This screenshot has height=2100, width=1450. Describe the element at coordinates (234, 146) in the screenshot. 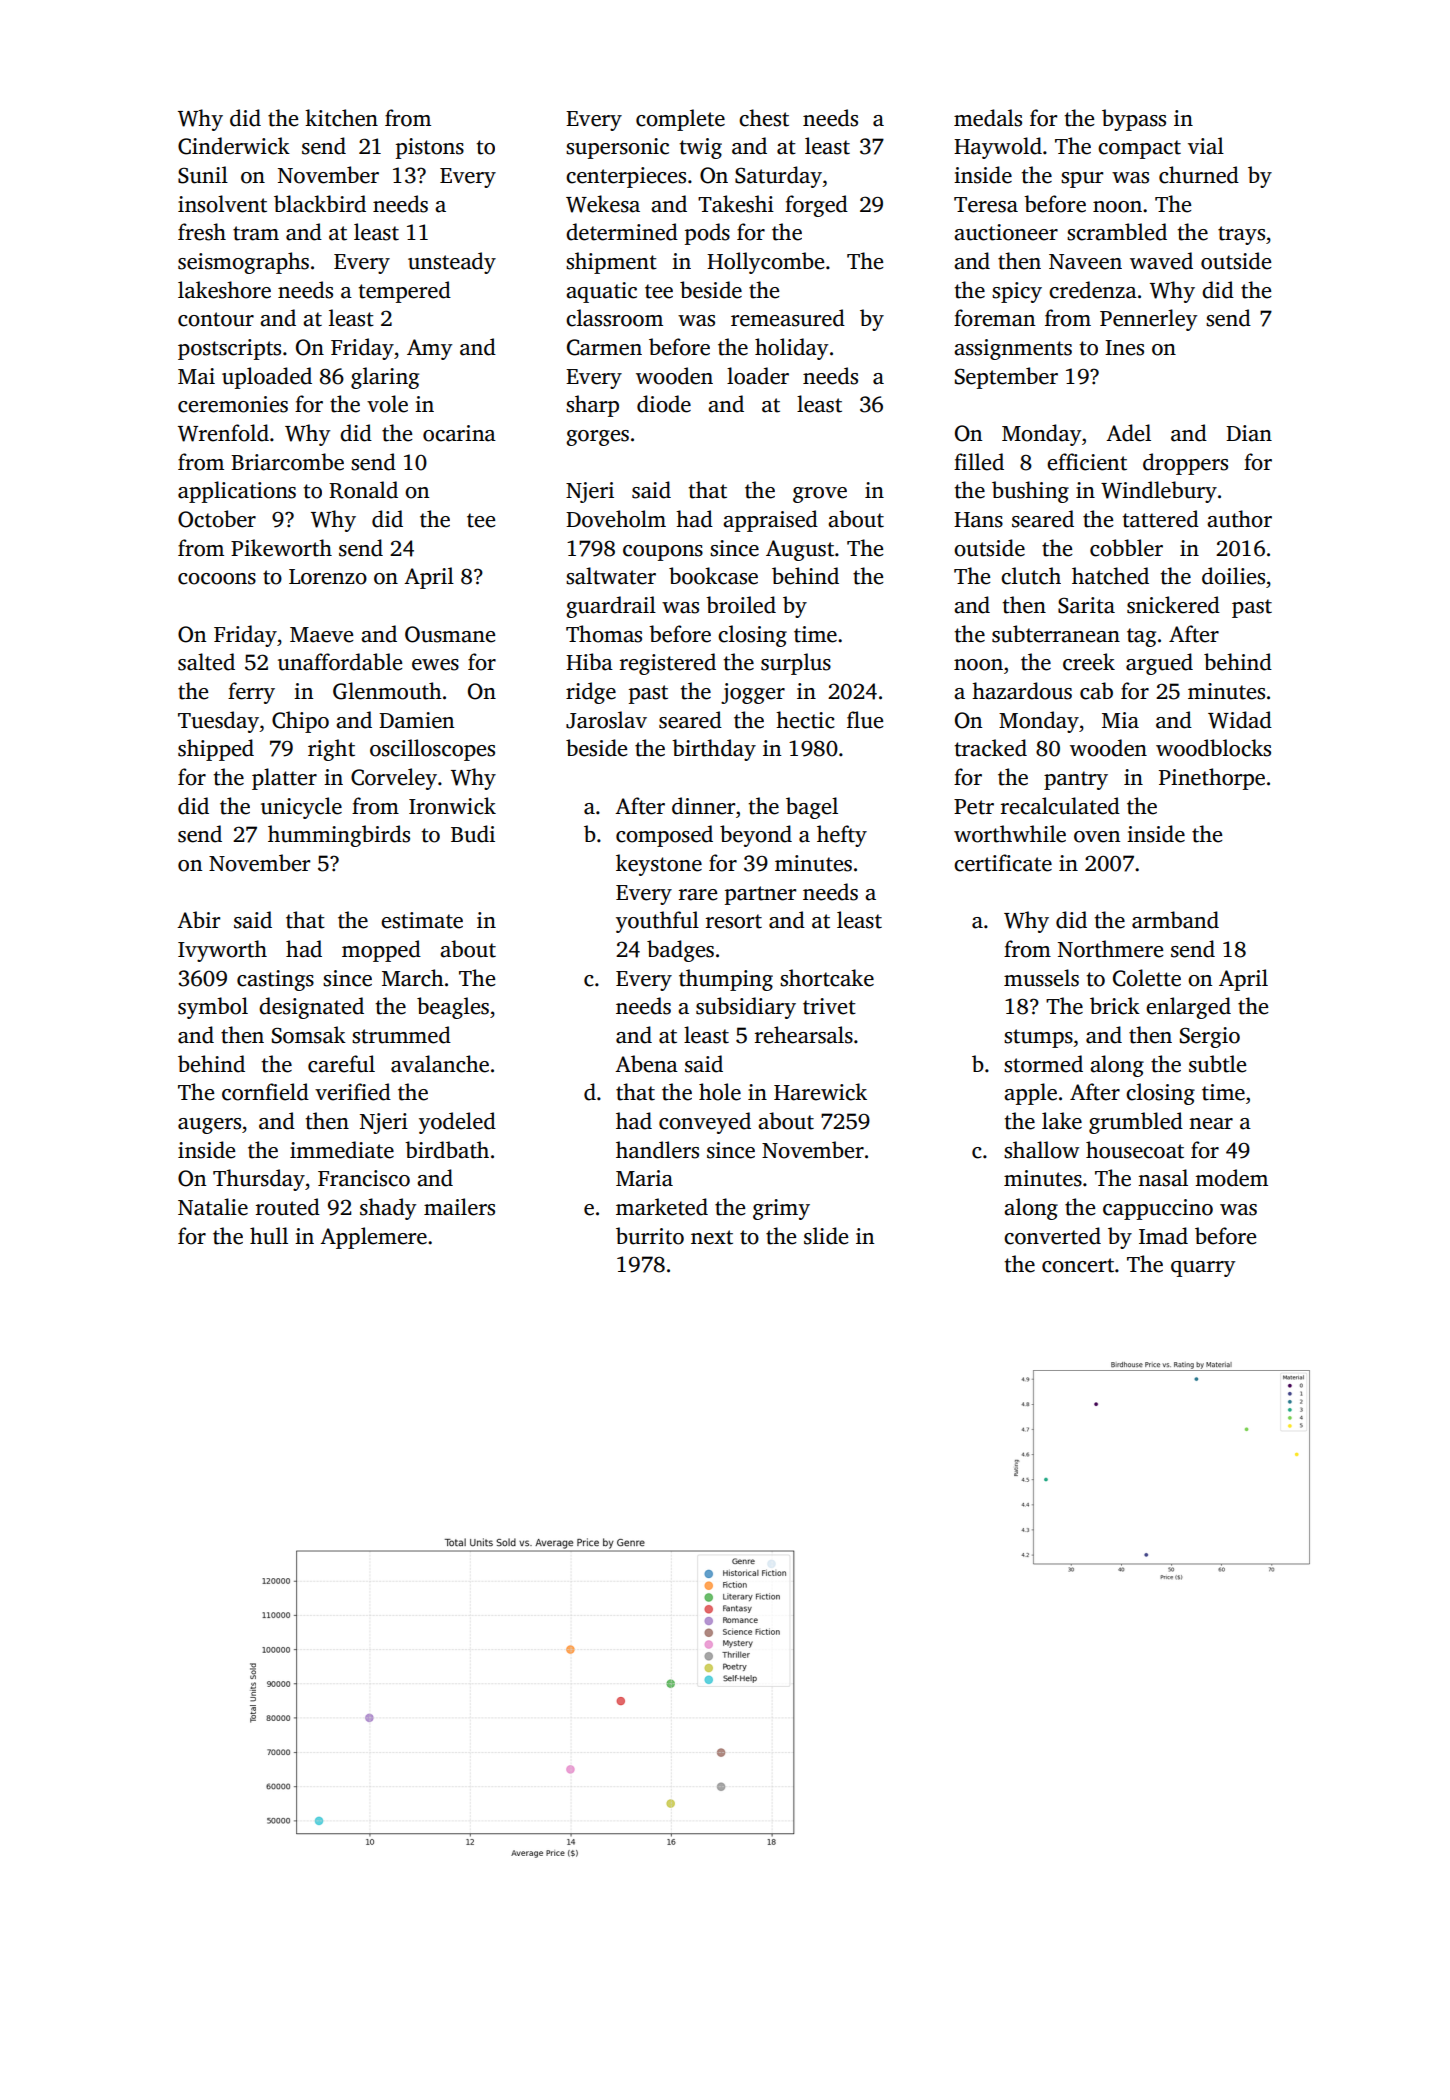

I see `Cinderwick` at that location.
